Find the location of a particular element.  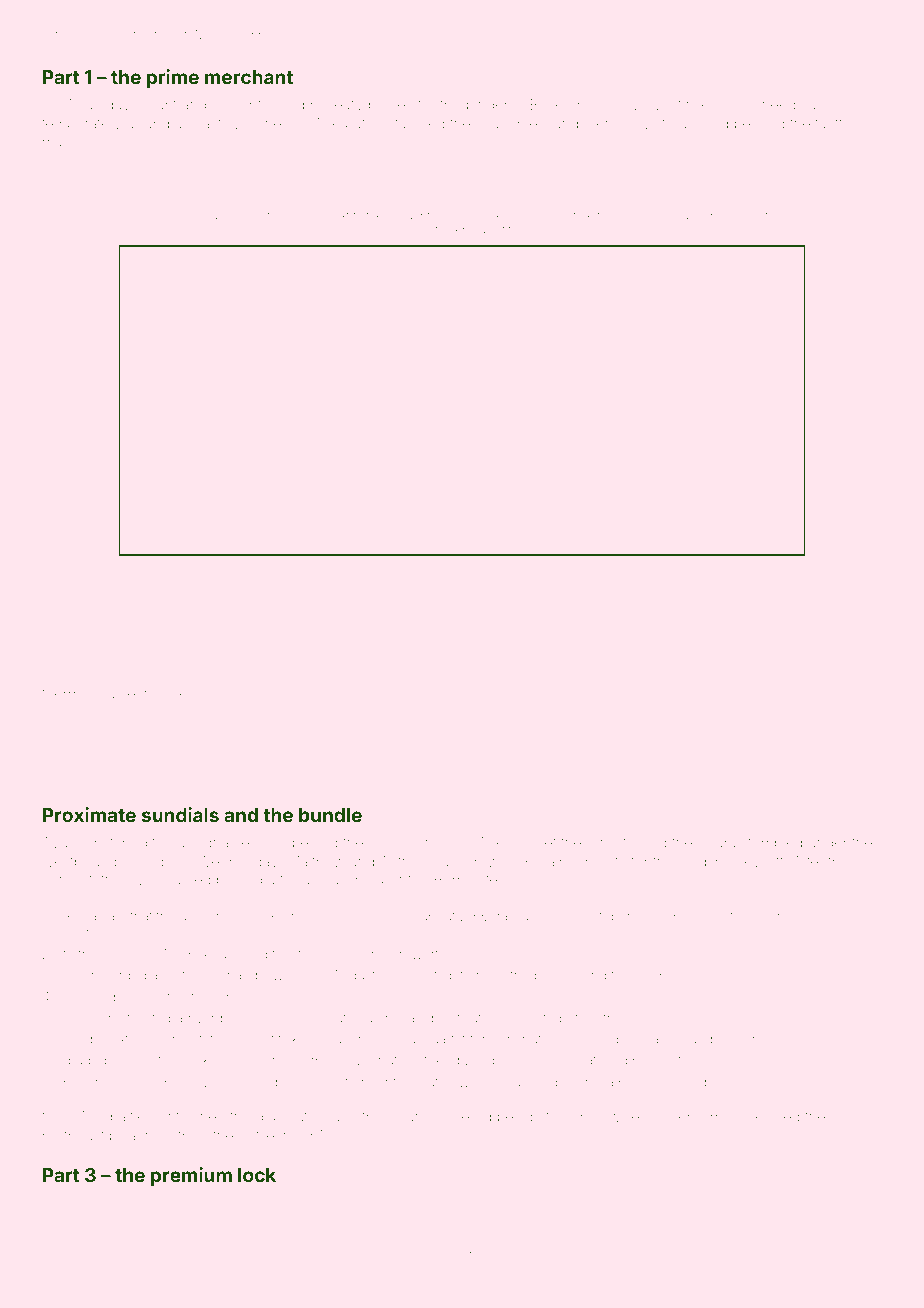

graded is located at coordinates (85, 1061).
